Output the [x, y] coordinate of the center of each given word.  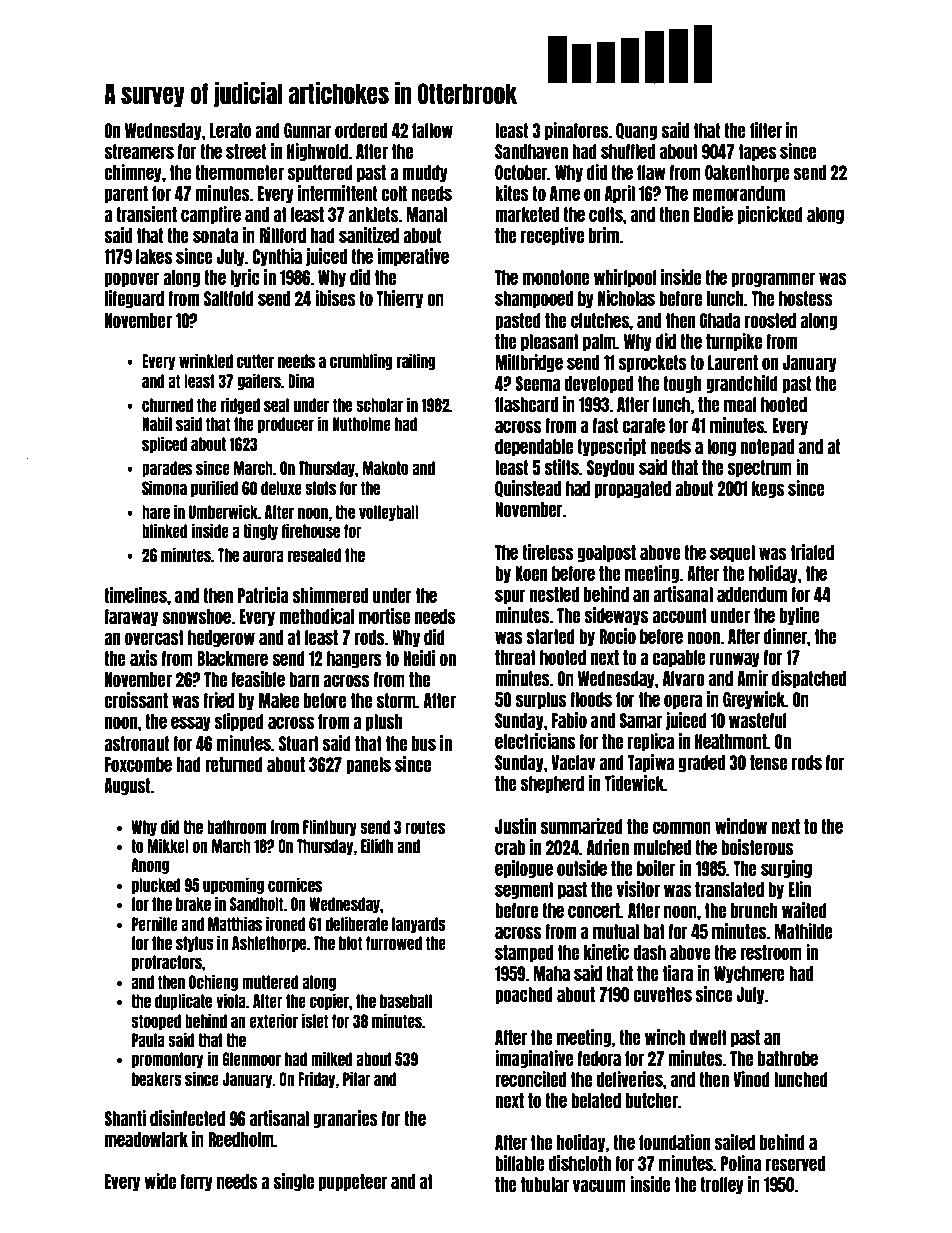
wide [160, 1181]
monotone [556, 277]
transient [146, 214]
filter [766, 130]
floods [591, 699]
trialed [812, 552]
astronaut [136, 743]
